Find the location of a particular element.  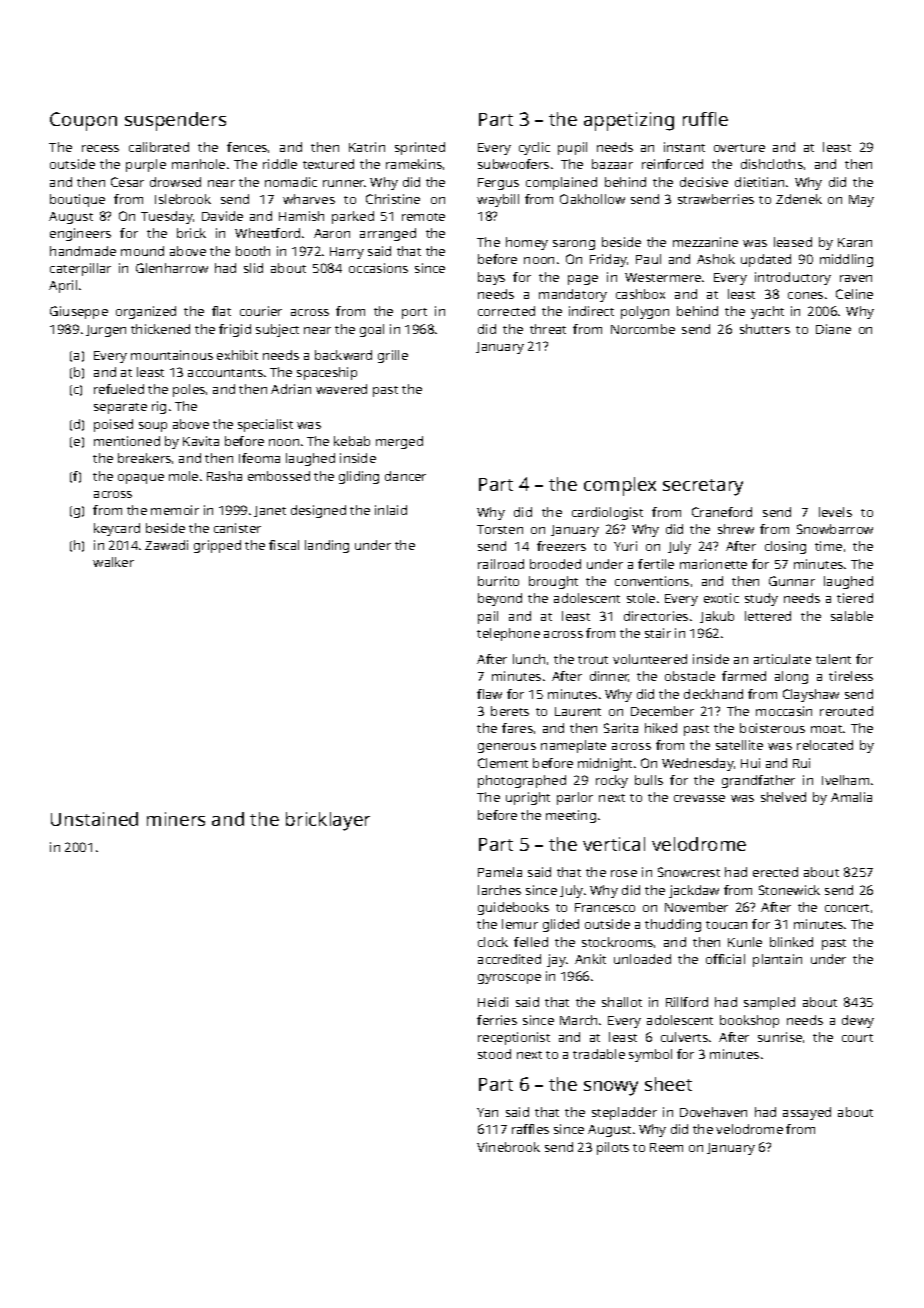

suspenders is located at coordinates (175, 121).
